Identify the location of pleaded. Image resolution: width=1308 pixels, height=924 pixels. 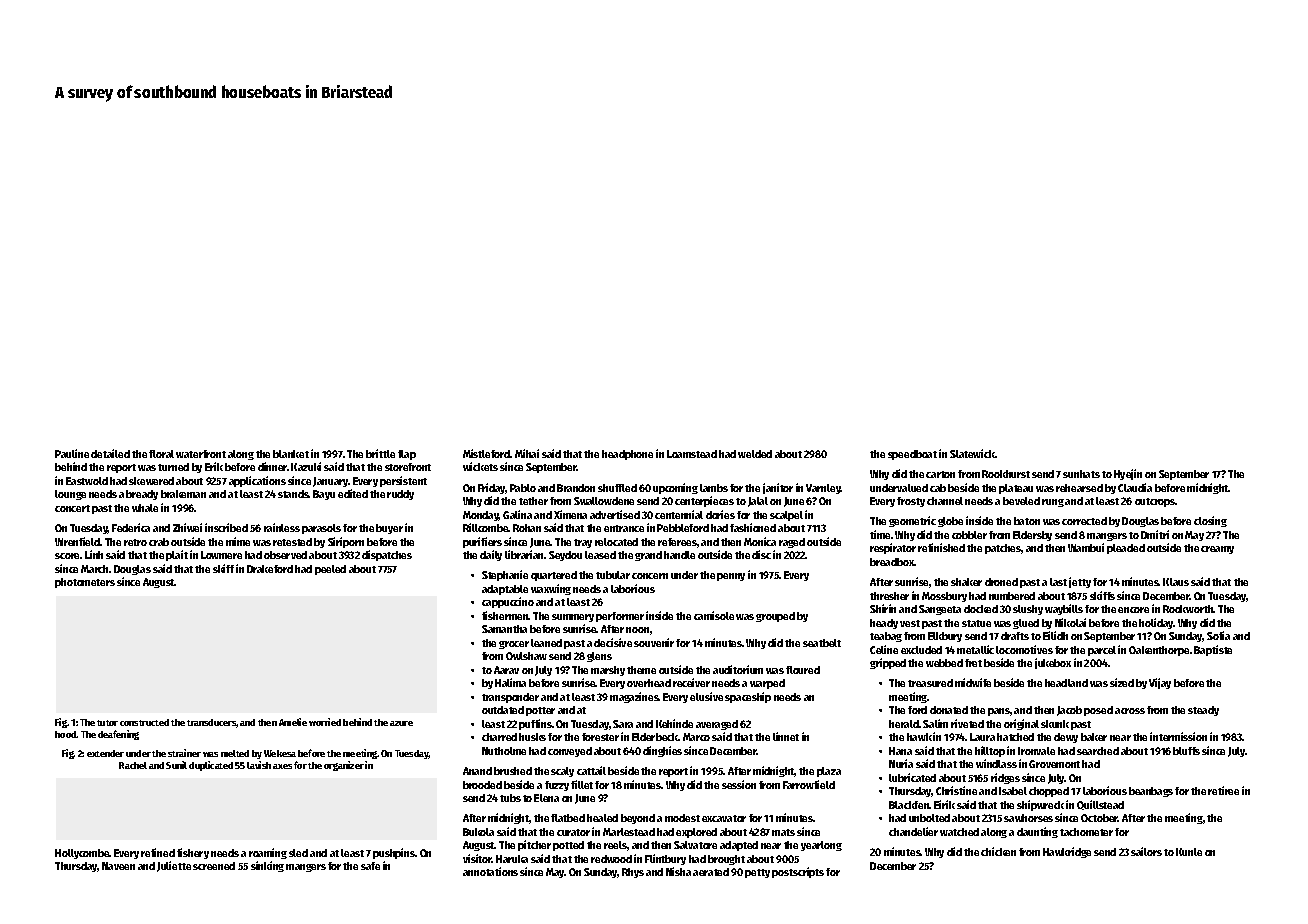
(1126, 549).
